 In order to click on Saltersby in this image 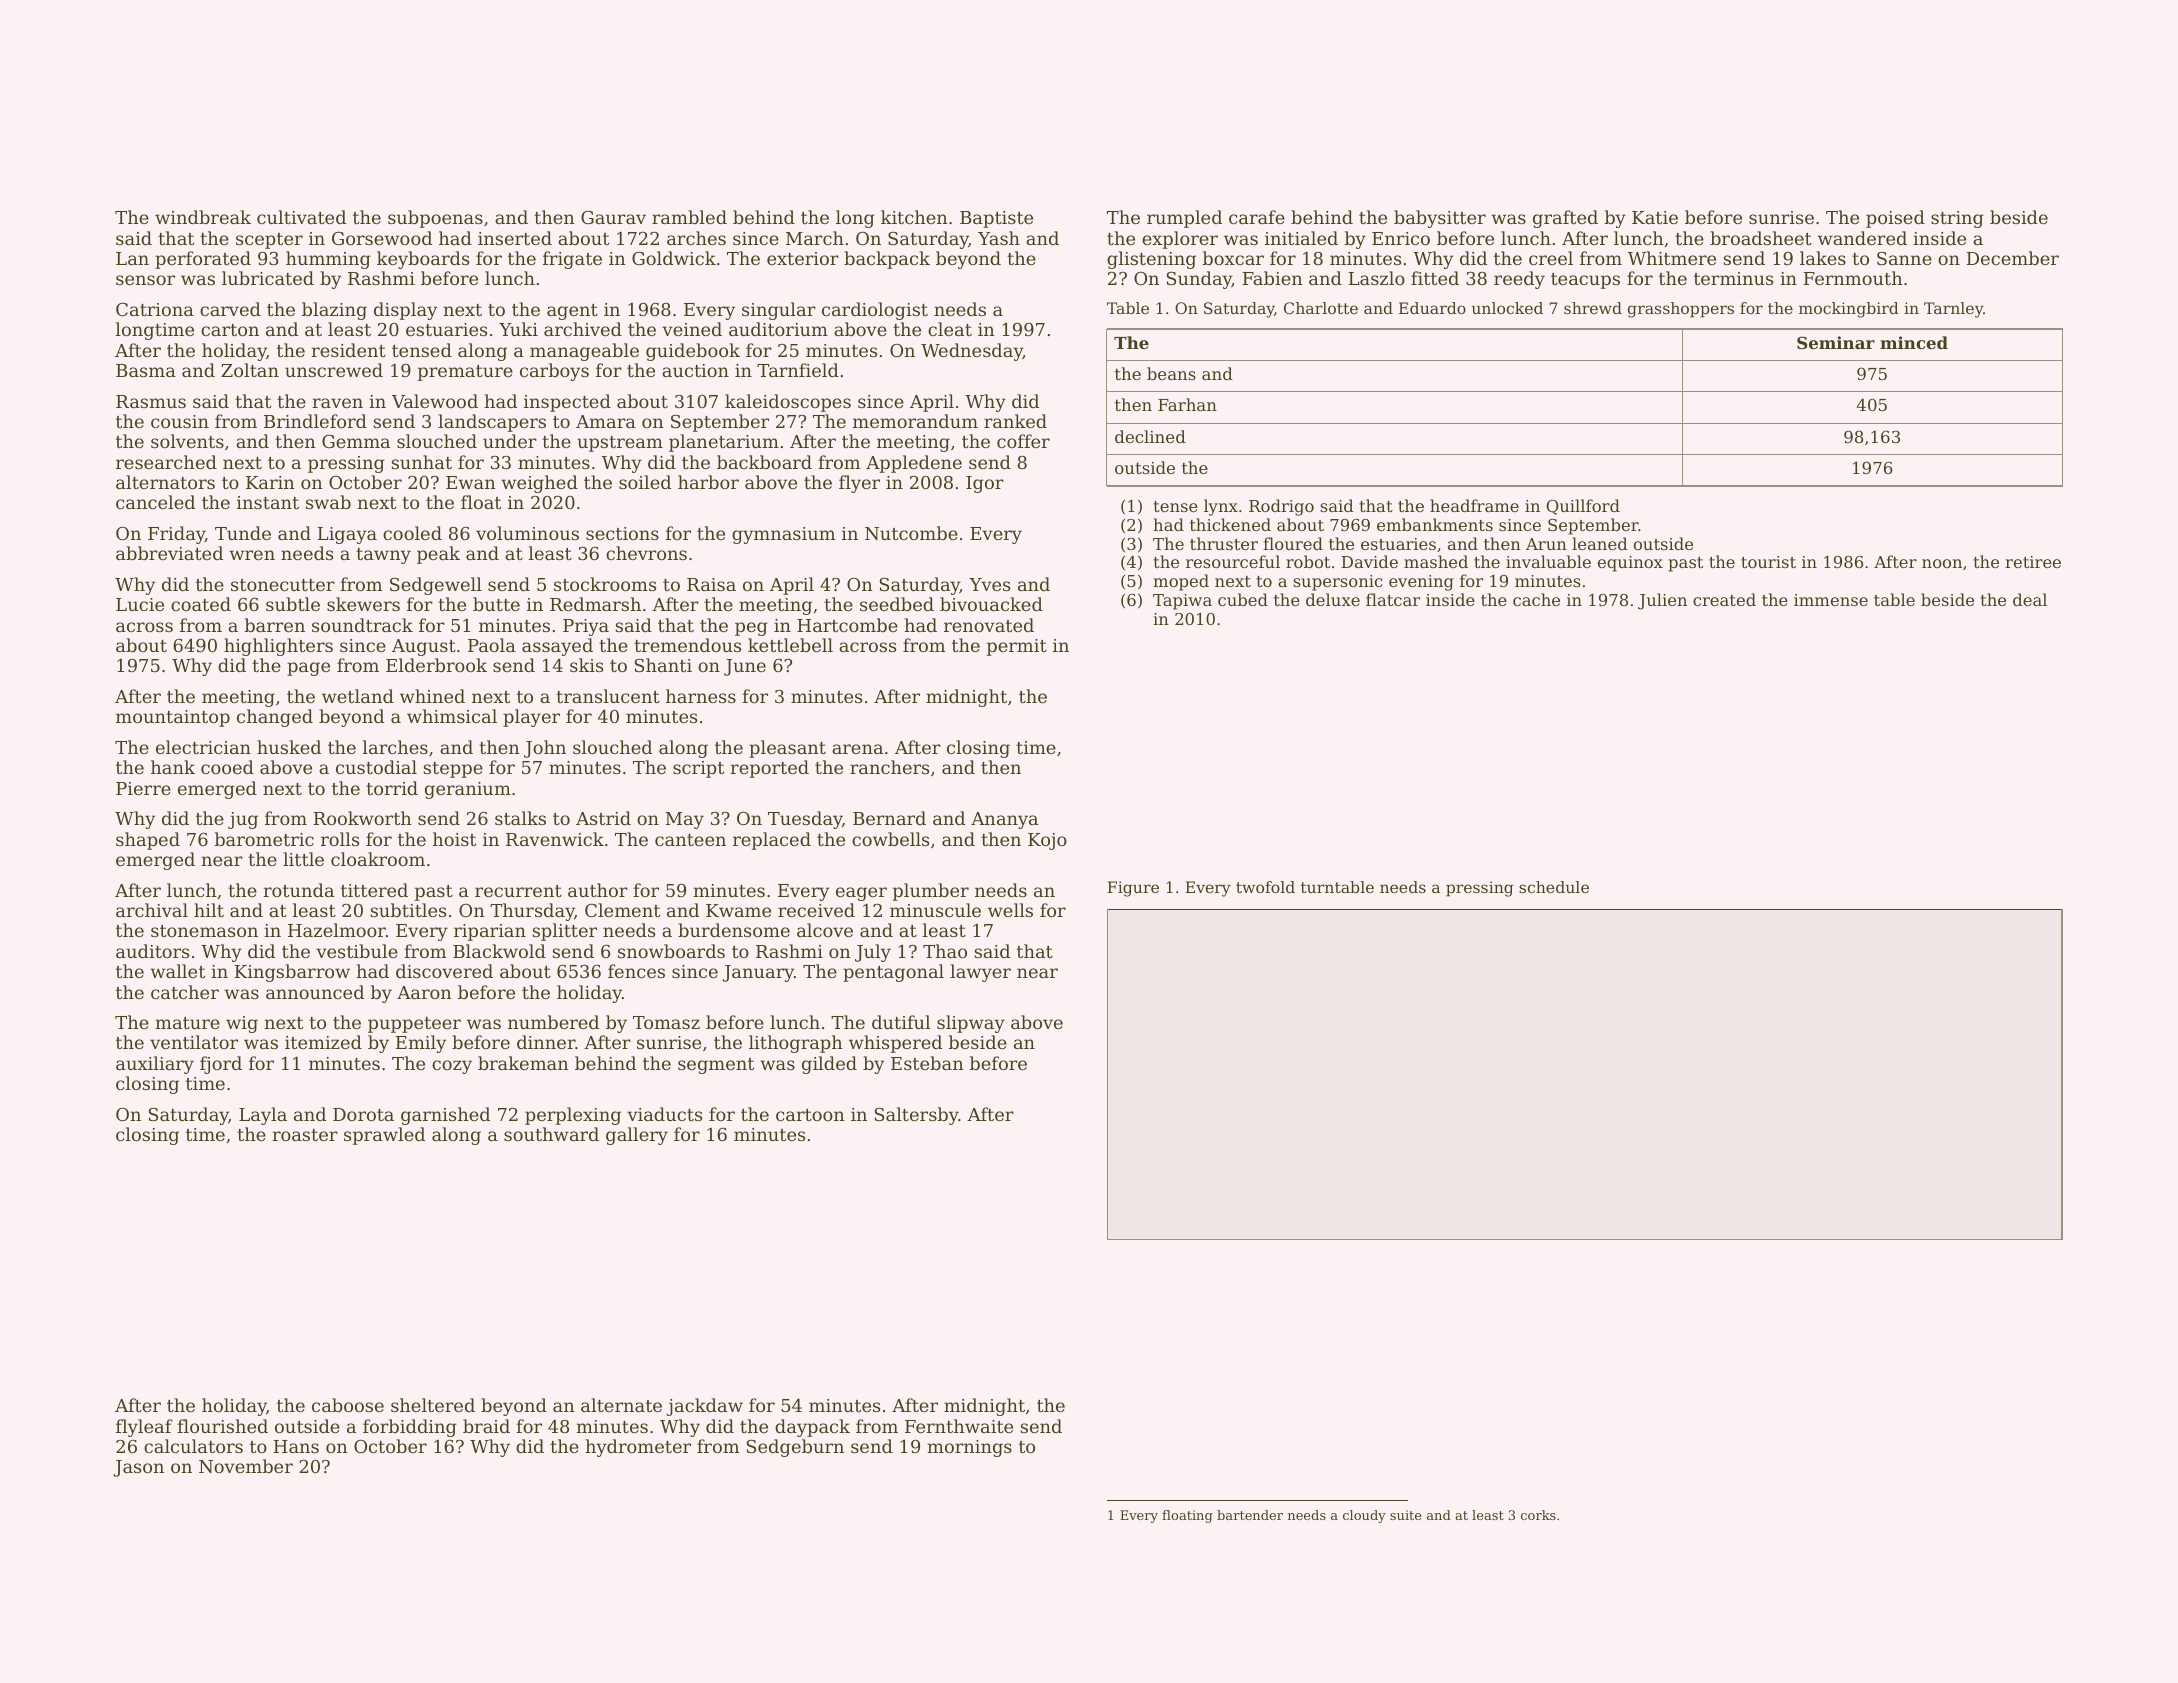, I will do `click(917, 1116)`.
